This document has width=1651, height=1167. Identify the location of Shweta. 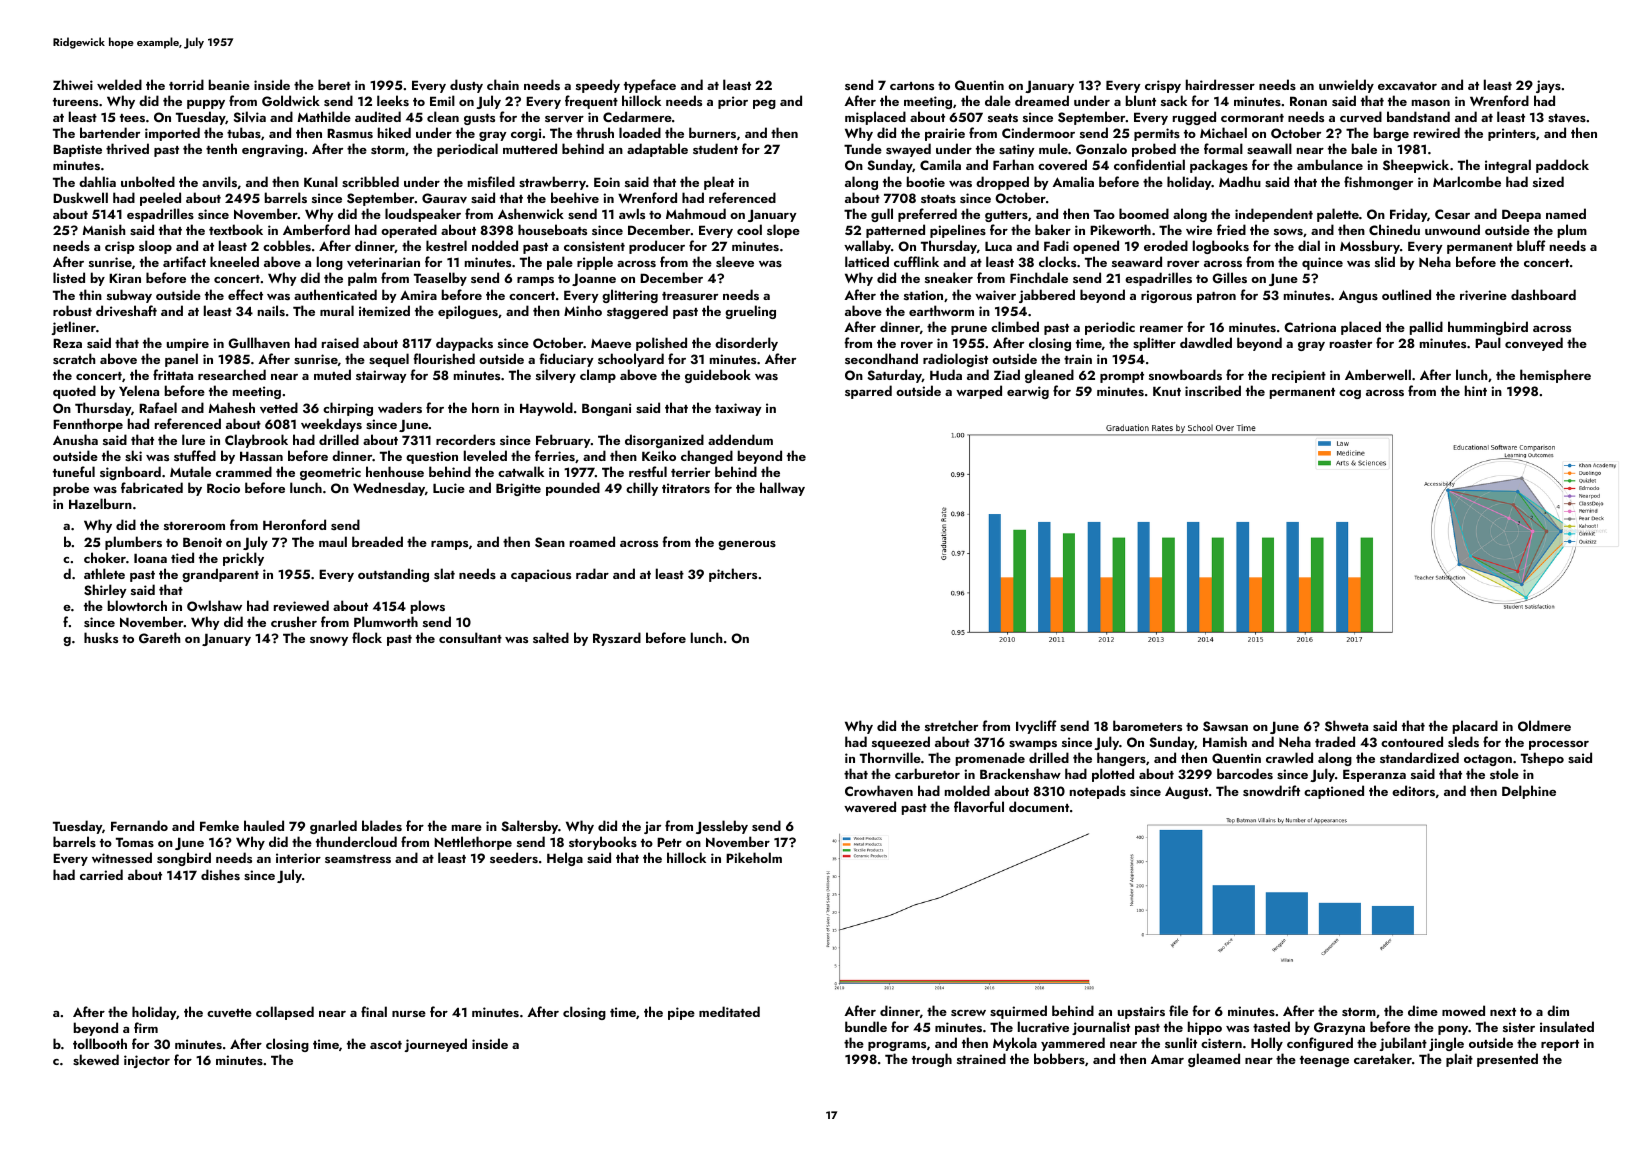
(1346, 726).
